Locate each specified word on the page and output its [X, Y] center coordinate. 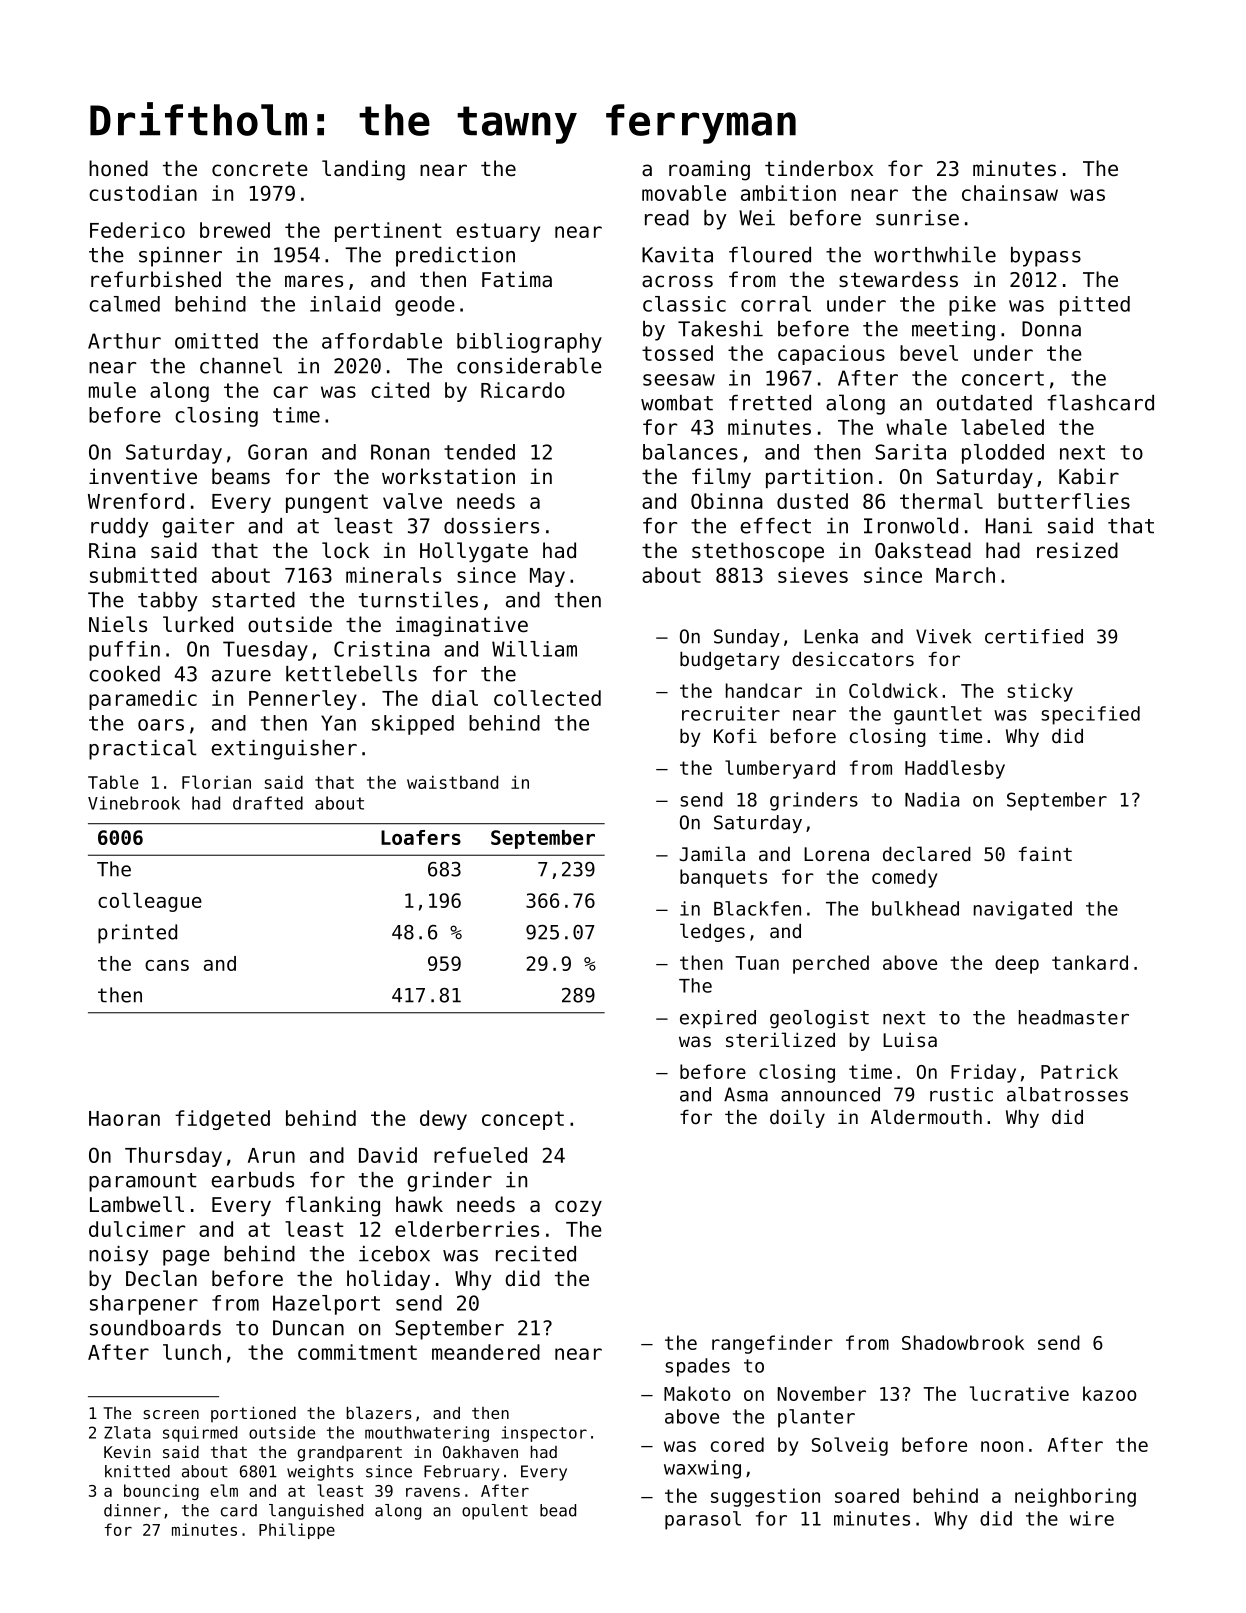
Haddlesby [955, 769]
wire [1092, 1518]
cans [167, 965]
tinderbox [819, 168]
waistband [452, 782]
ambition [788, 193]
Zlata [127, 1432]
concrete [260, 169]
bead [558, 1510]
